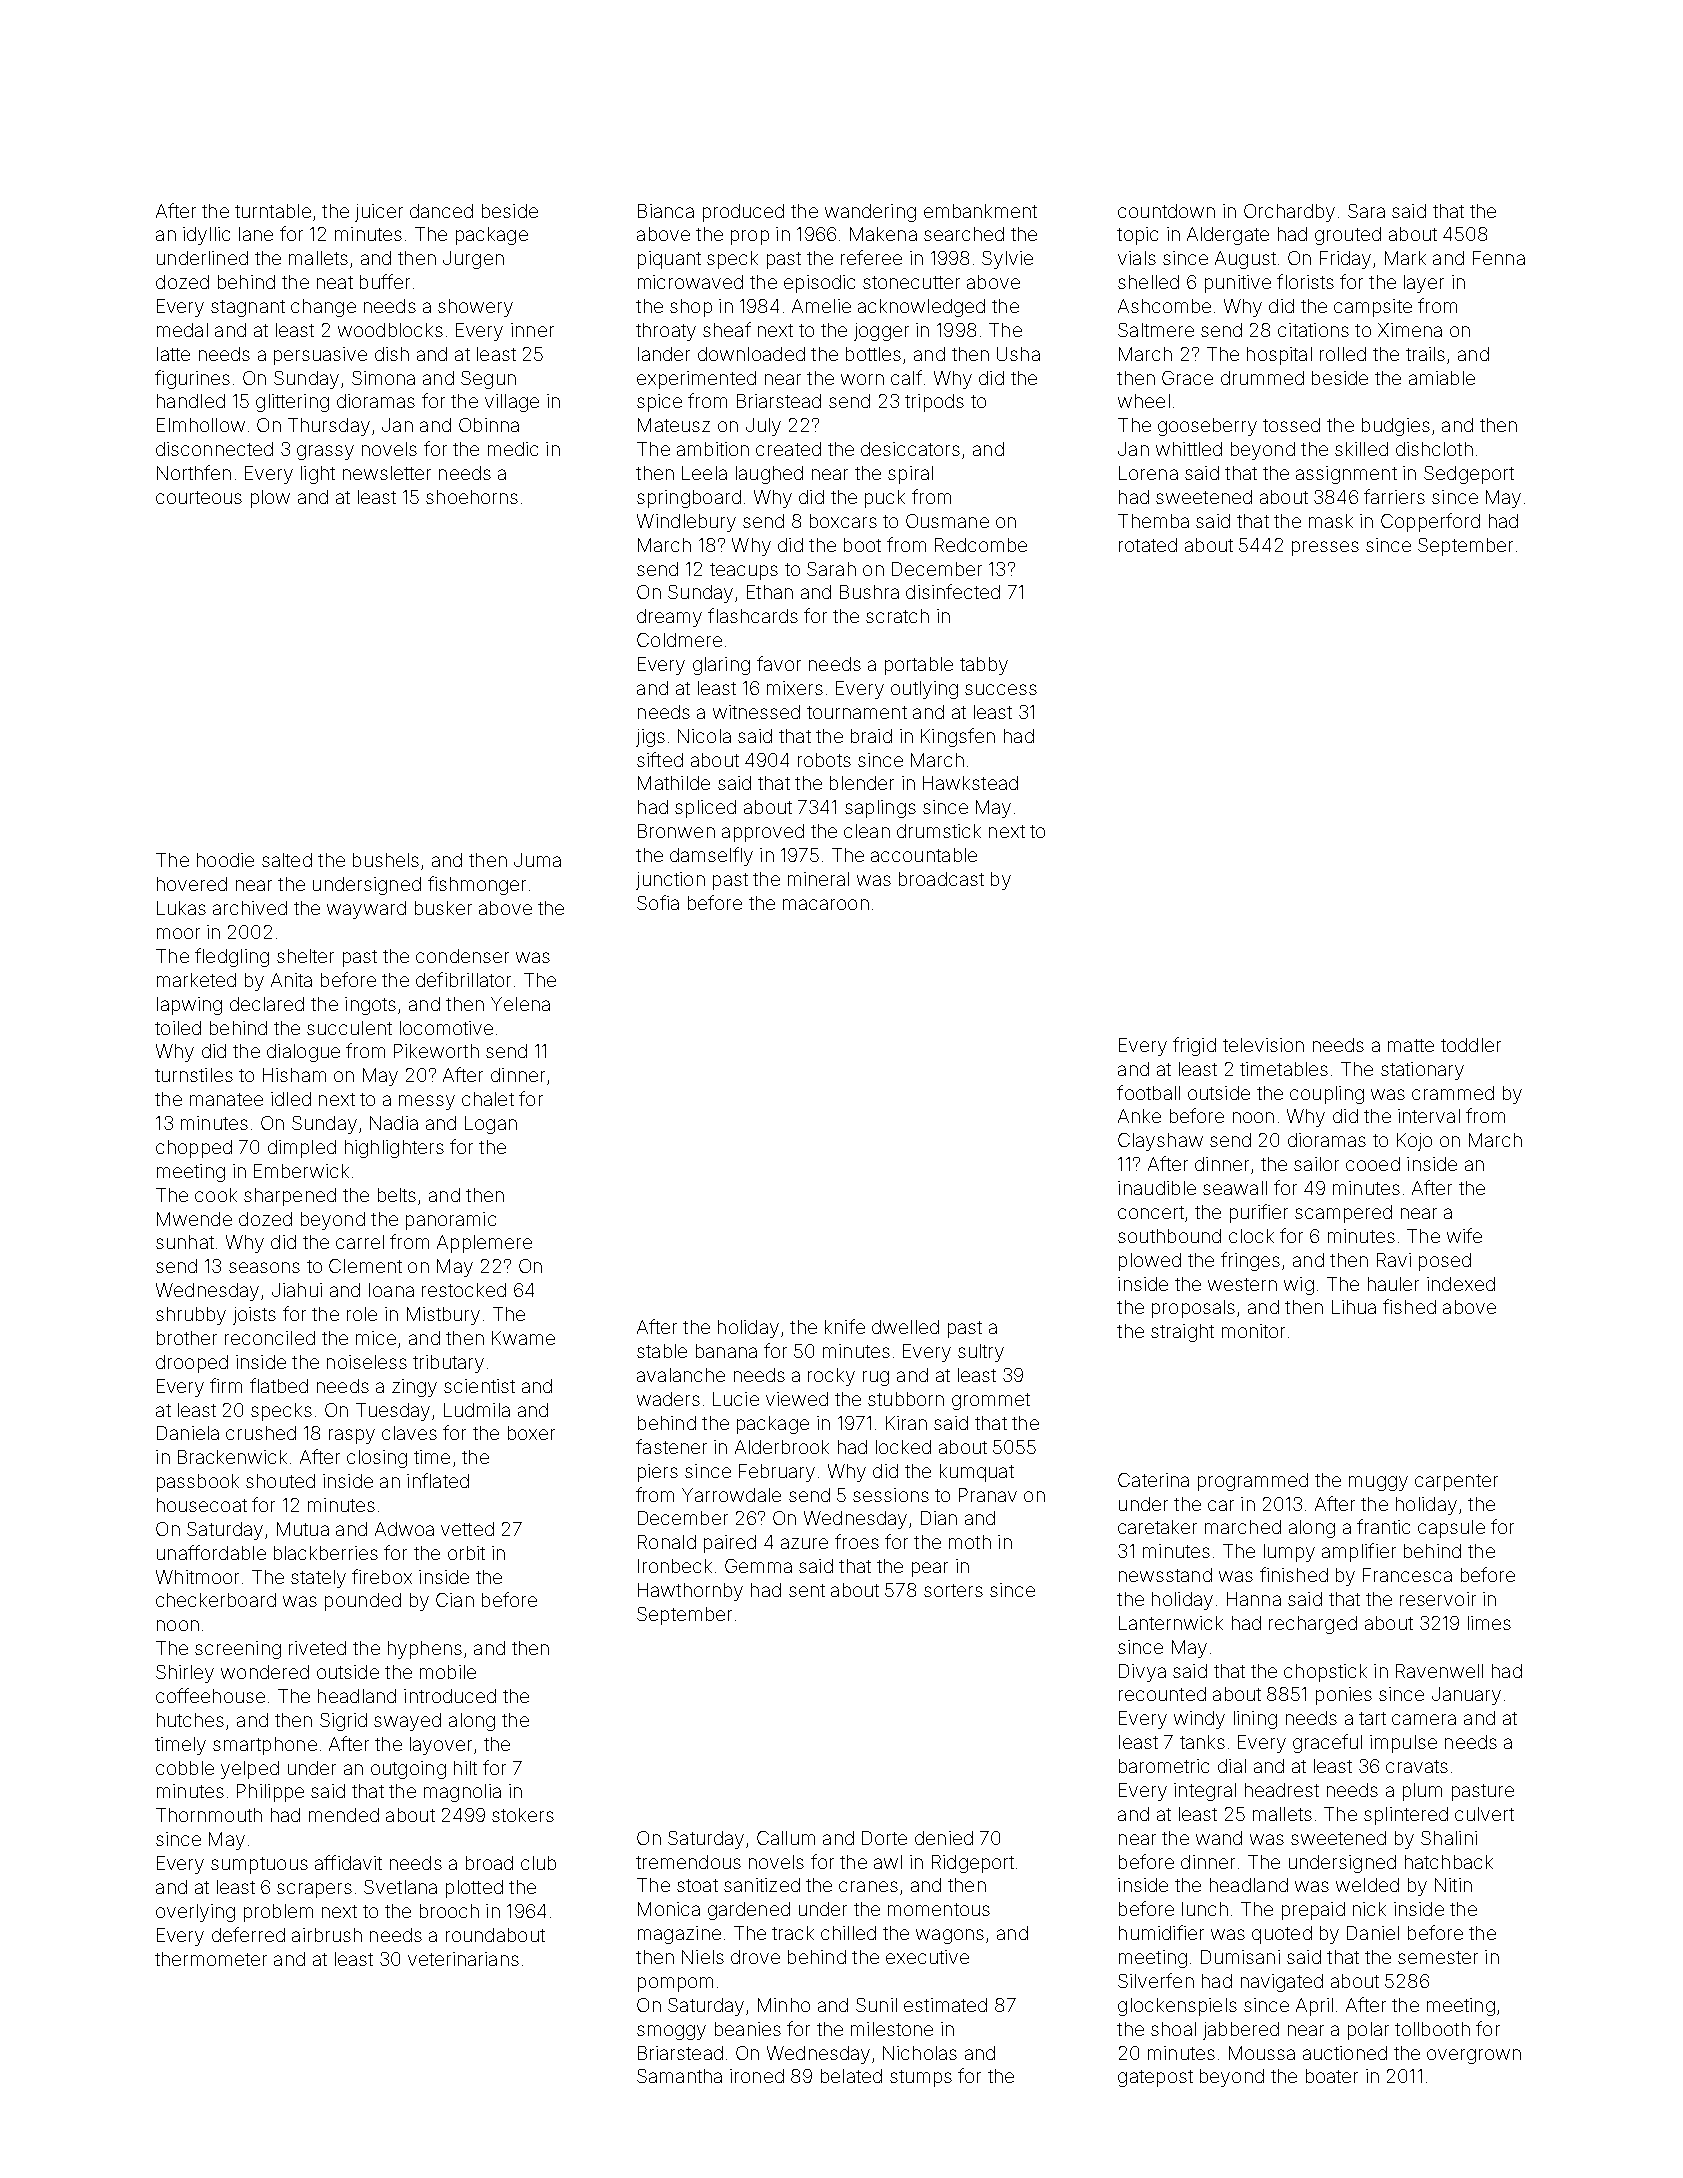 This screenshot has width=1683, height=2178. I want to click on embankment, so click(980, 211).
